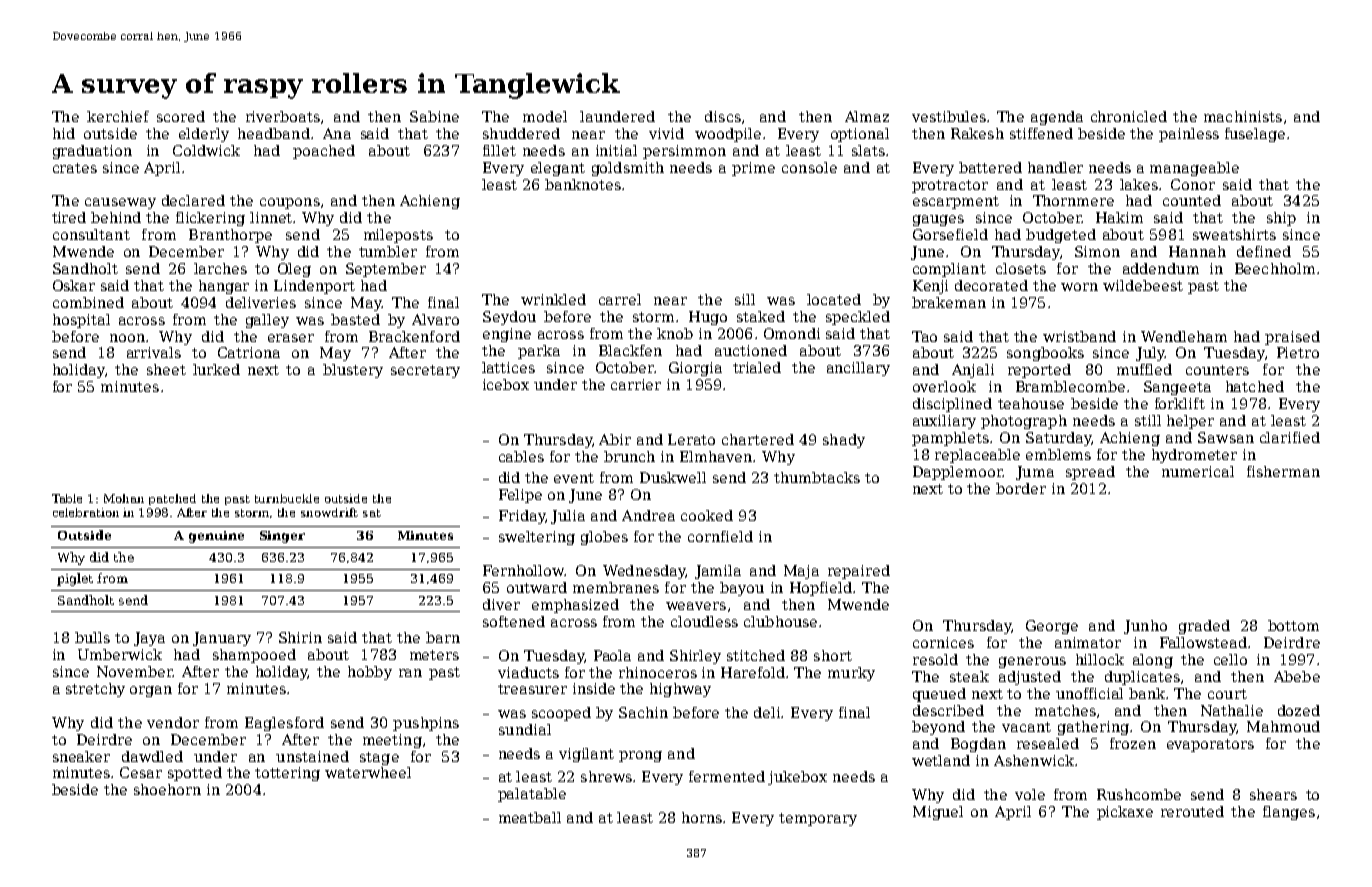 Image resolution: width=1372 pixels, height=887 pixels. Describe the element at coordinates (1193, 184) in the page. I see `Conor` at that location.
